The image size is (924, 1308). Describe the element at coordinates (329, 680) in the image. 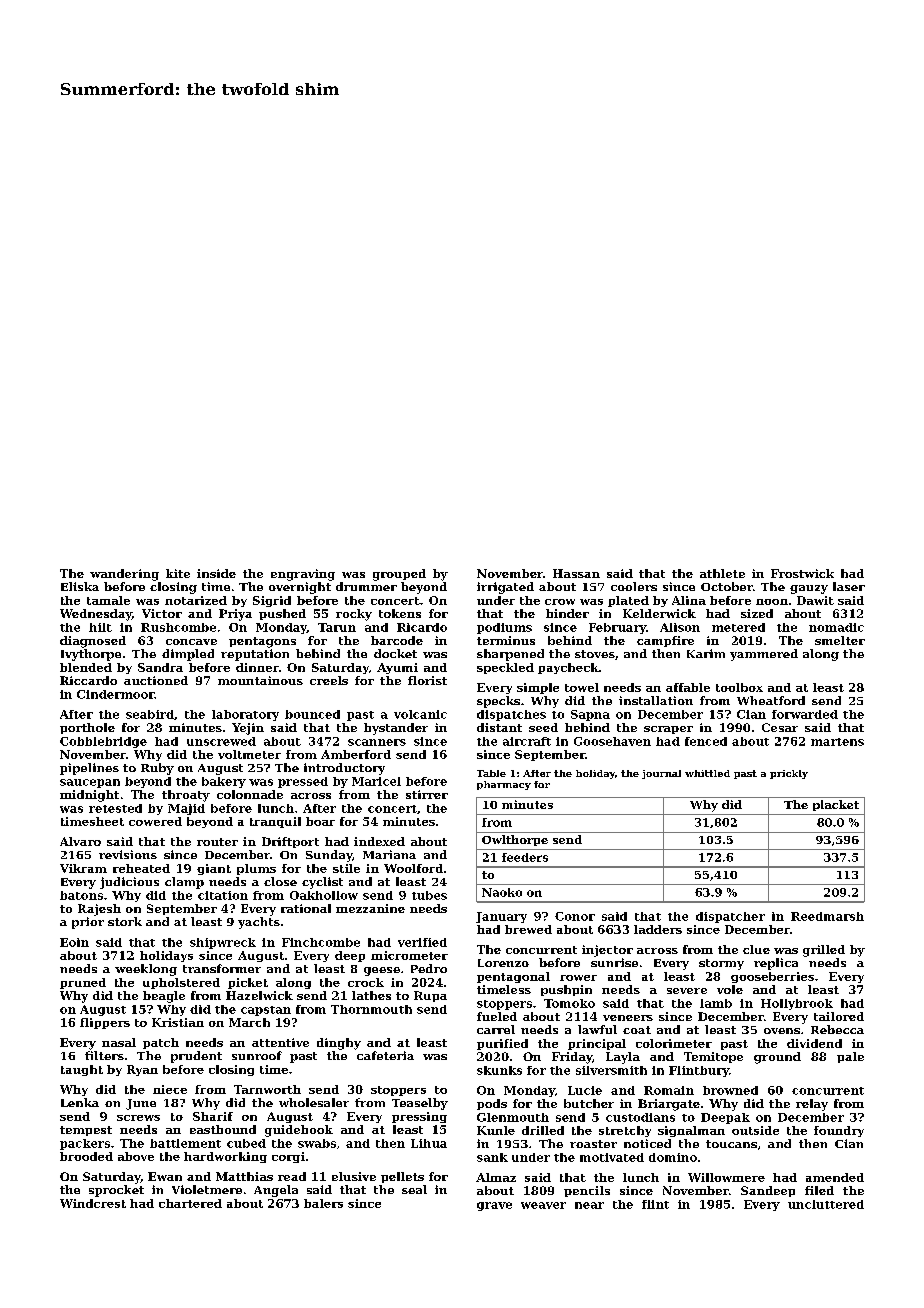

I see `creels` at that location.
